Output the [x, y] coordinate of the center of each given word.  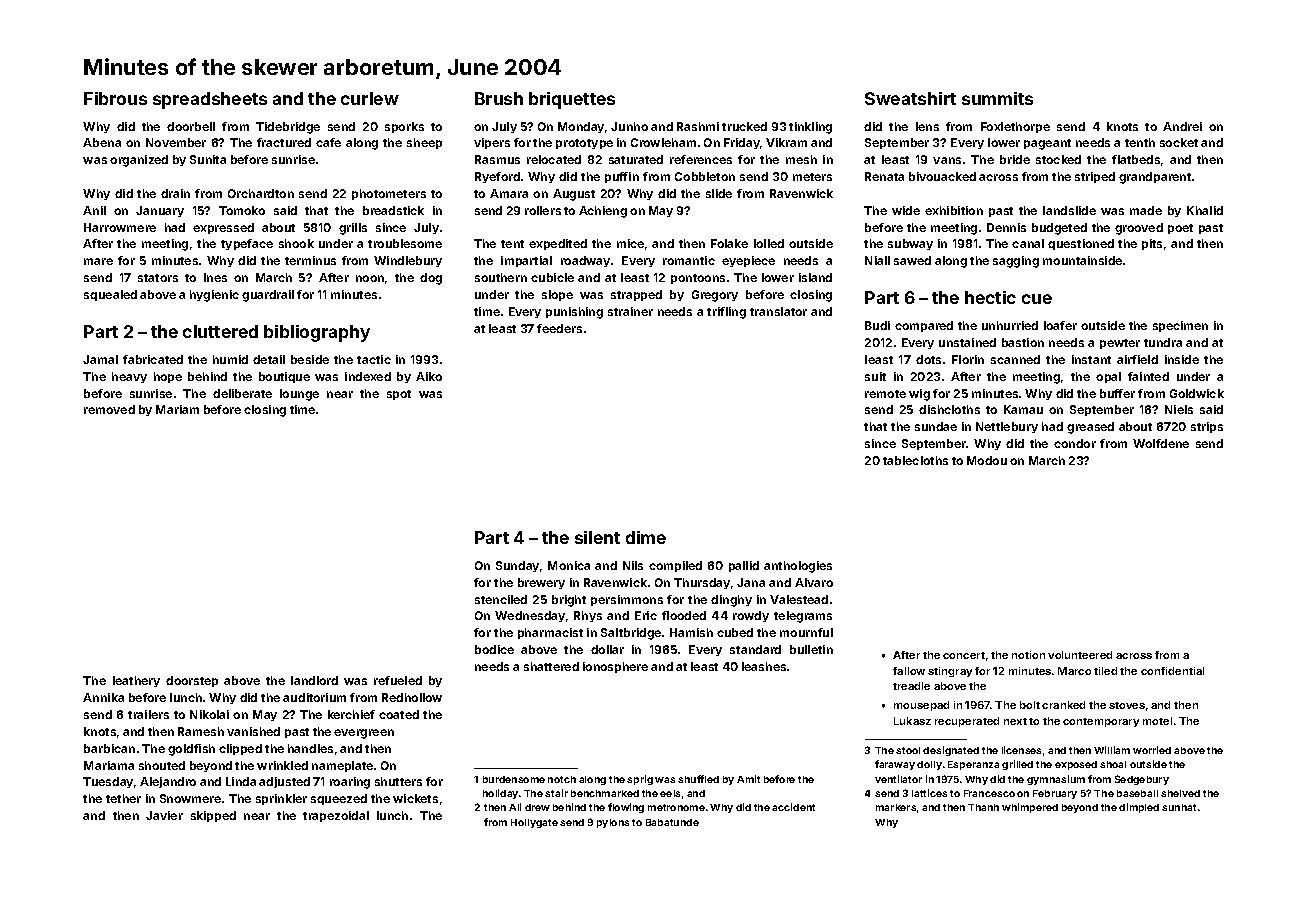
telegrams [803, 617]
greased [1090, 428]
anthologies [798, 567]
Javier [164, 815]
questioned [1081, 244]
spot [399, 395]
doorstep [192, 681]
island [815, 277]
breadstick [393, 210]
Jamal [100, 359]
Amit [748, 779]
